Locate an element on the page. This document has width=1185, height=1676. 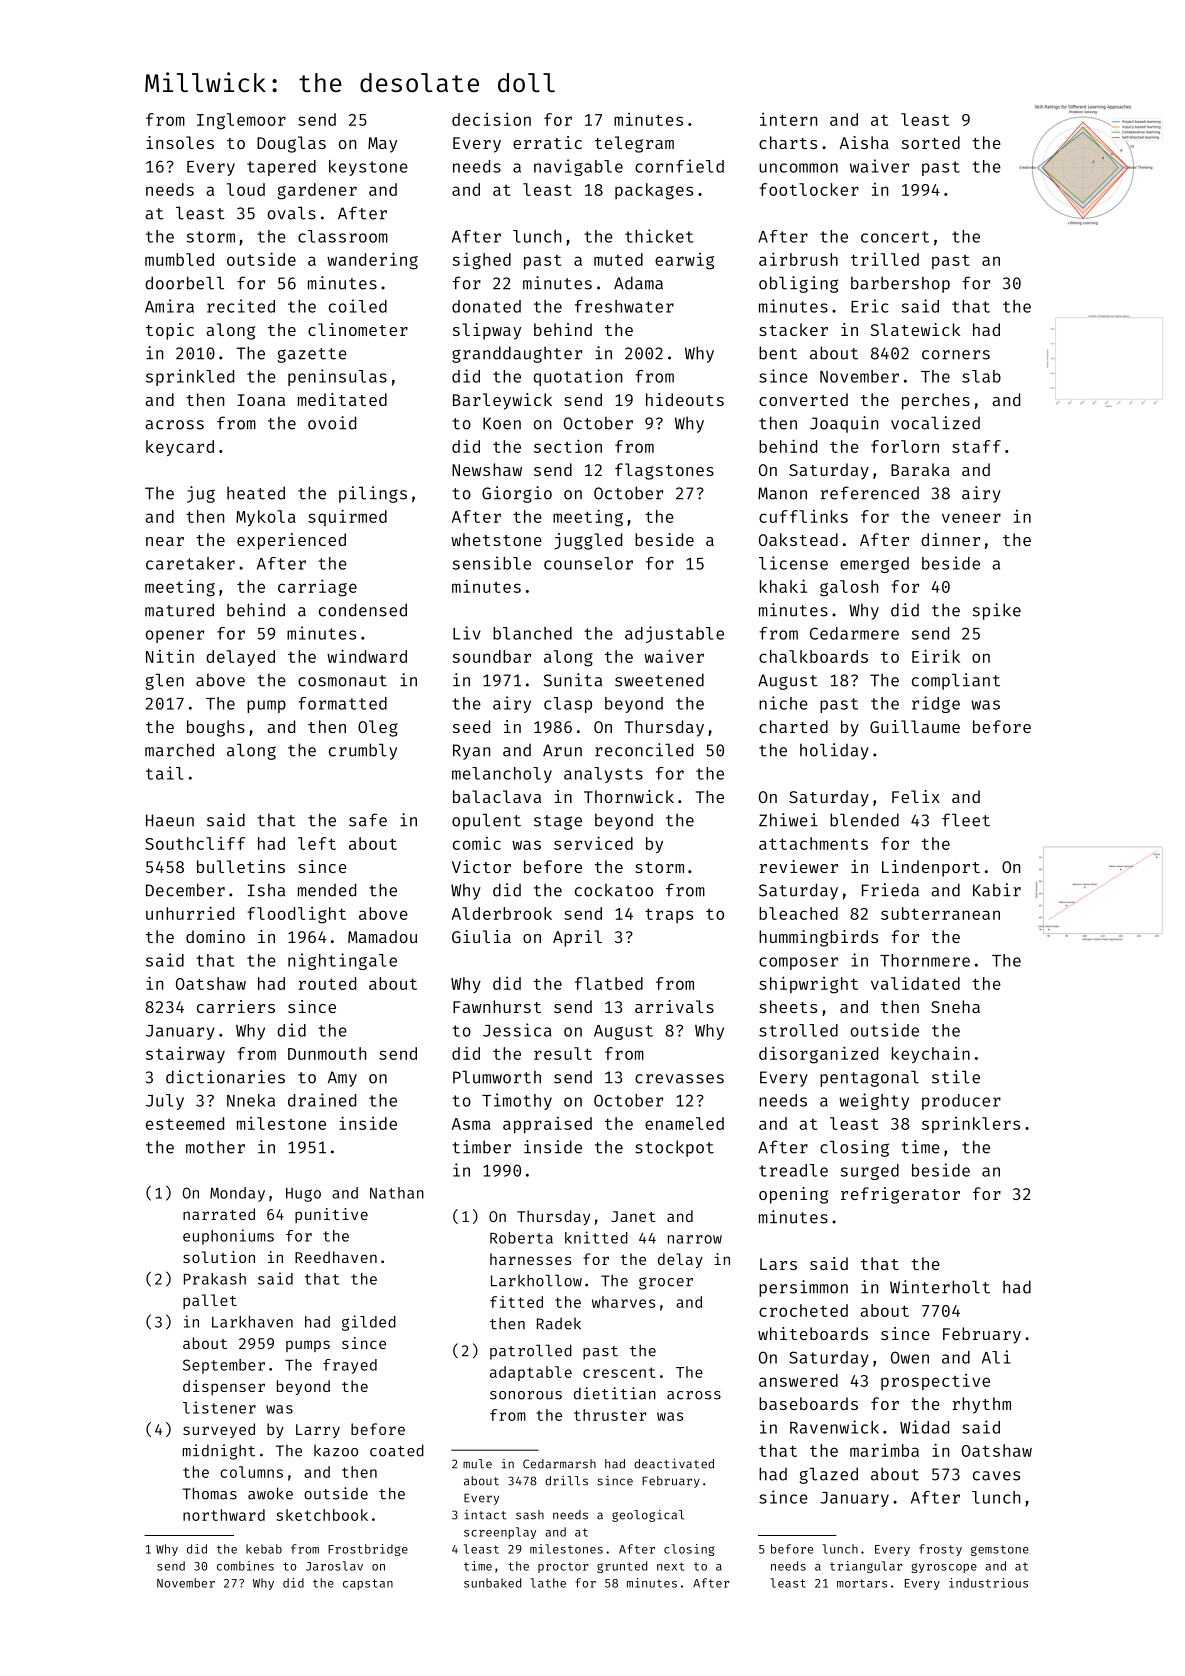
cornfield is located at coordinates (679, 166).
